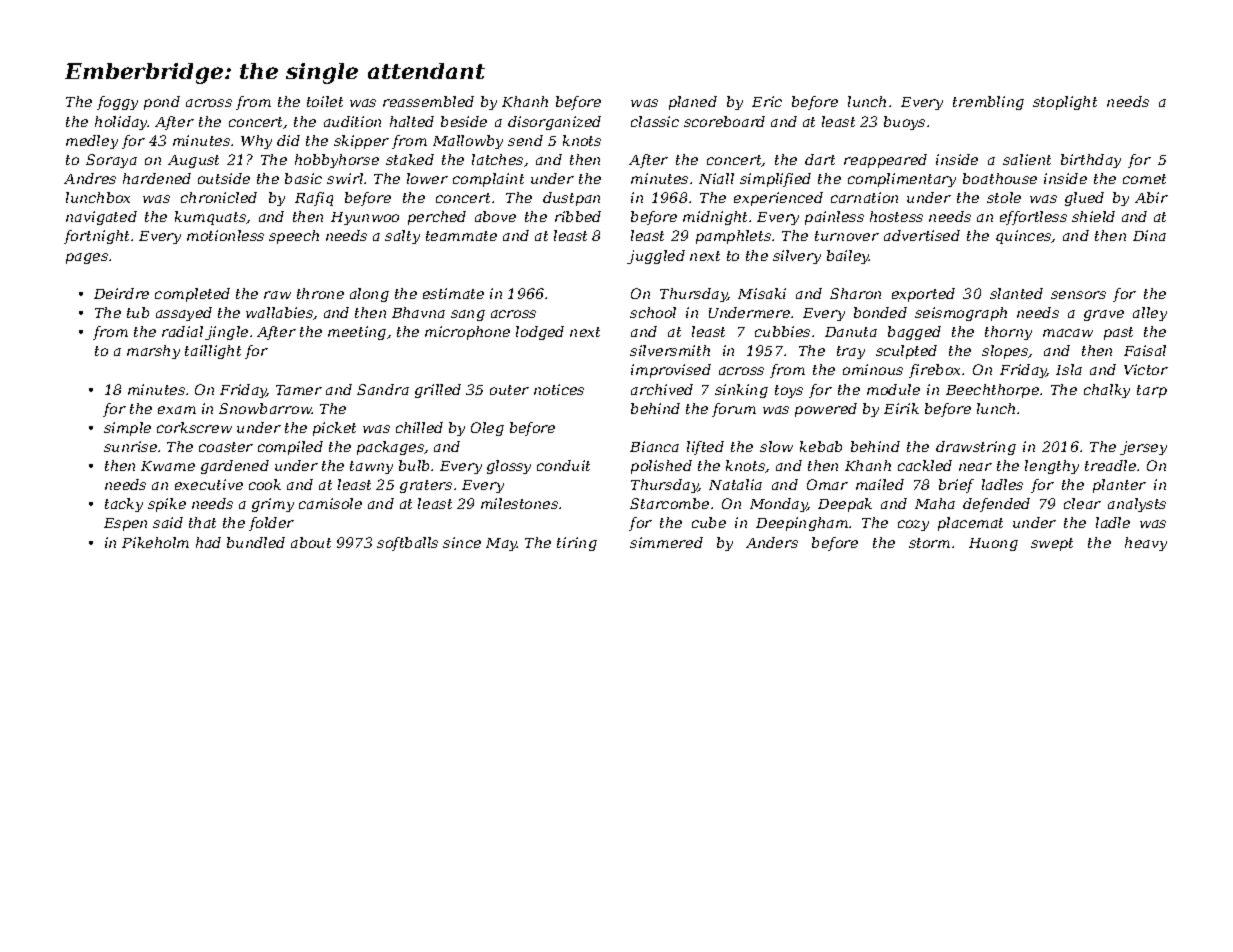 The height and width of the image is (952, 1233). Describe the element at coordinates (554, 123) in the image. I see `disorganized` at that location.
